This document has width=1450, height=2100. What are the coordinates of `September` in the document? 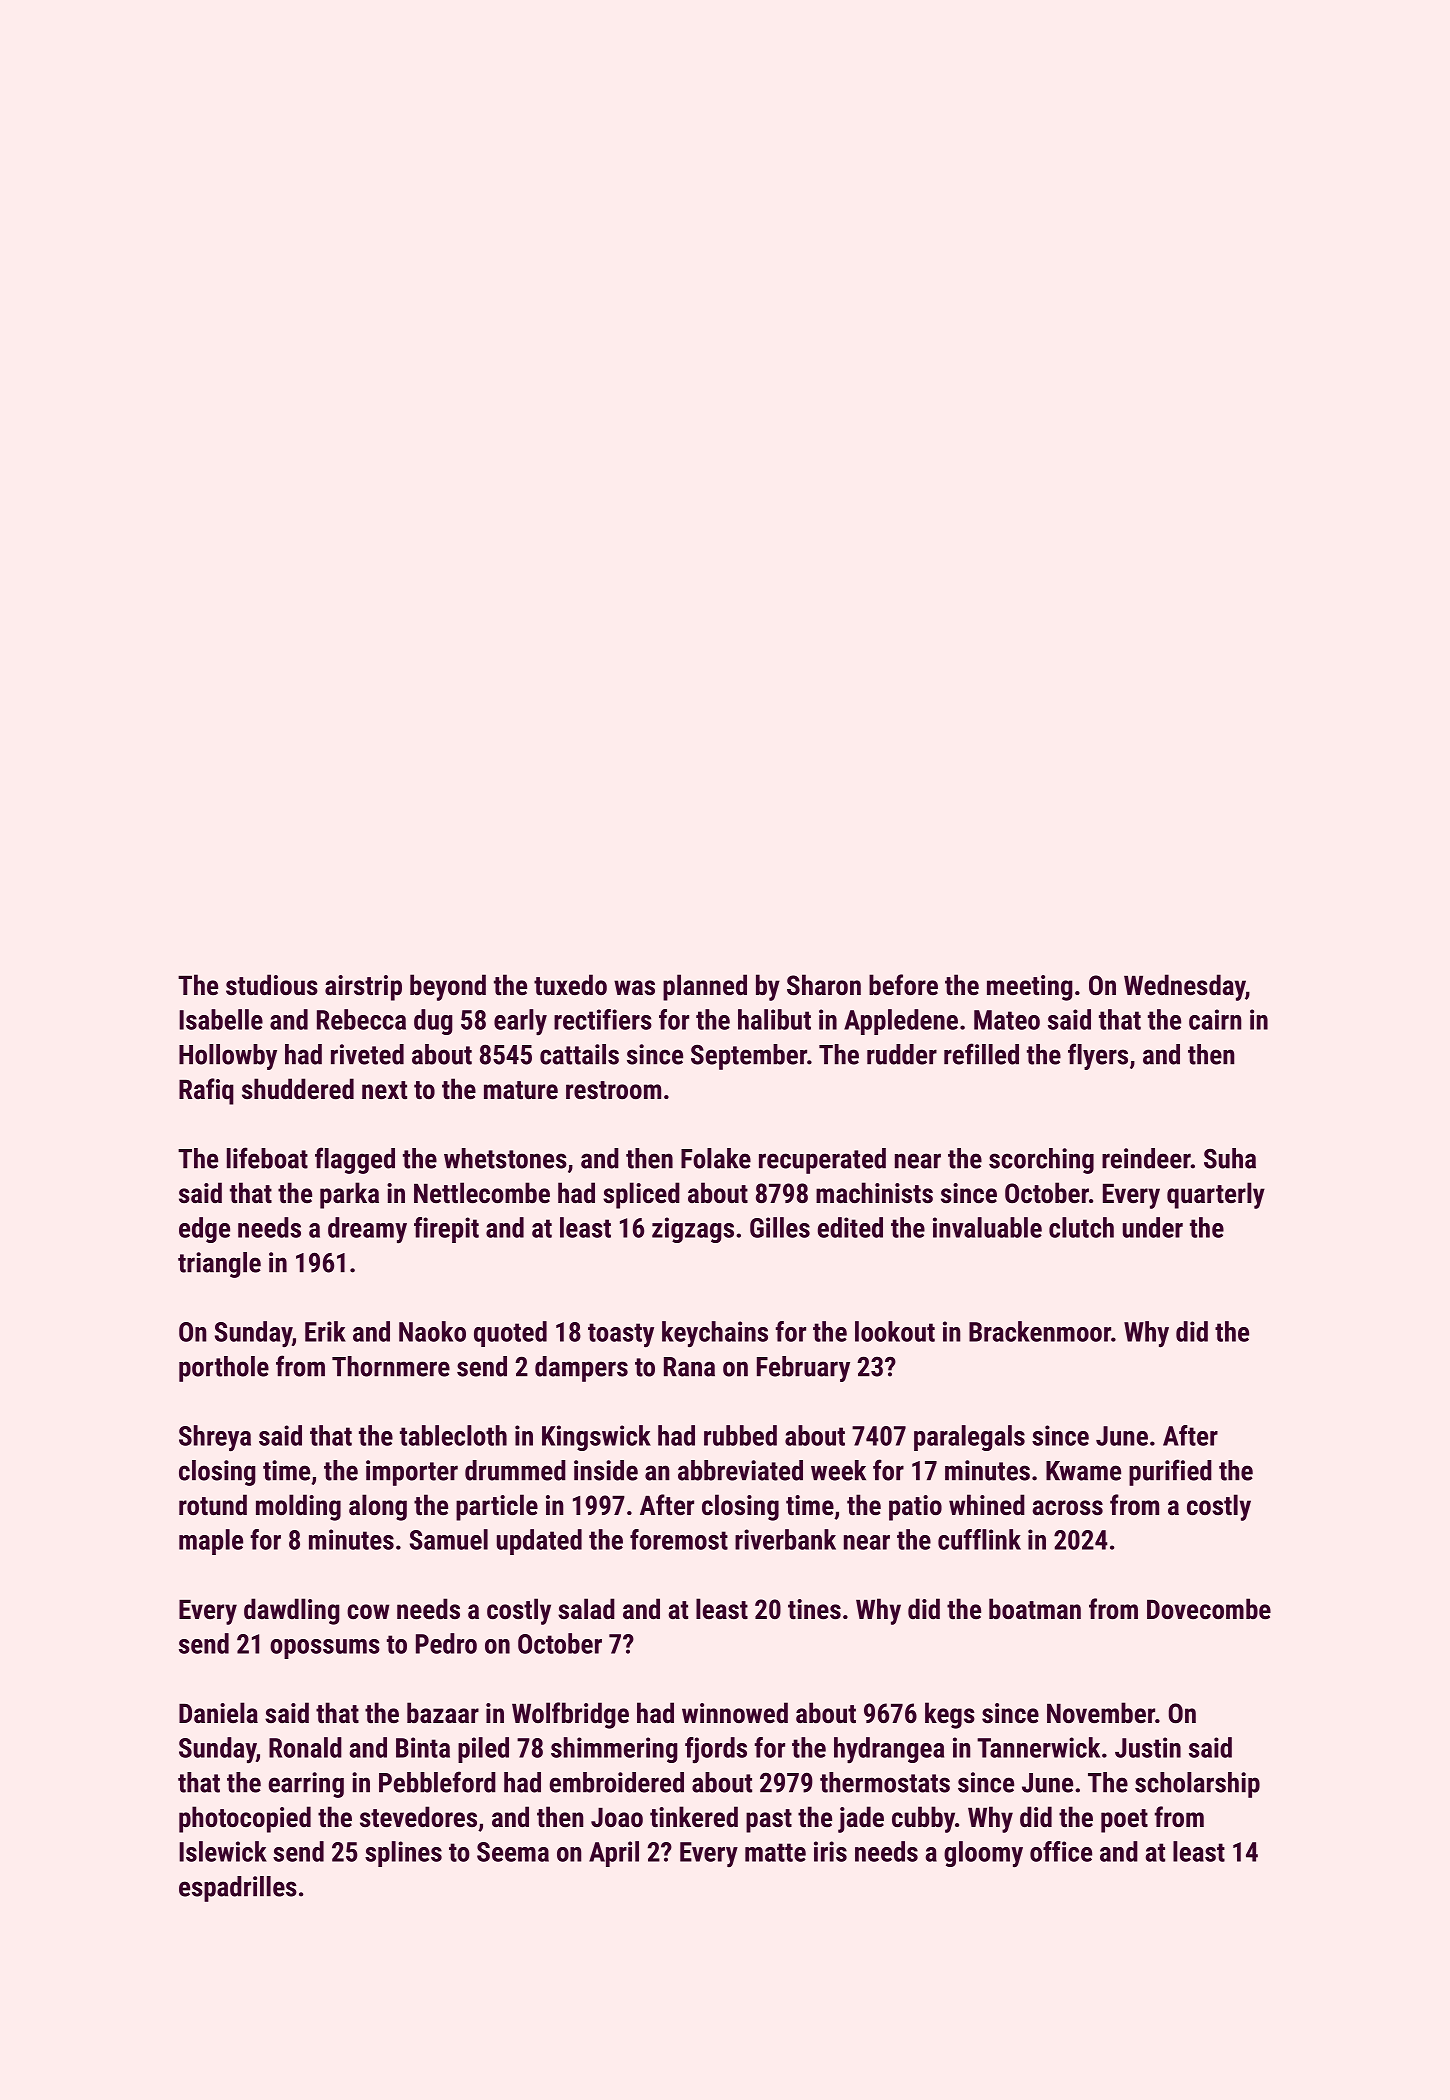 It's located at (749, 1057).
